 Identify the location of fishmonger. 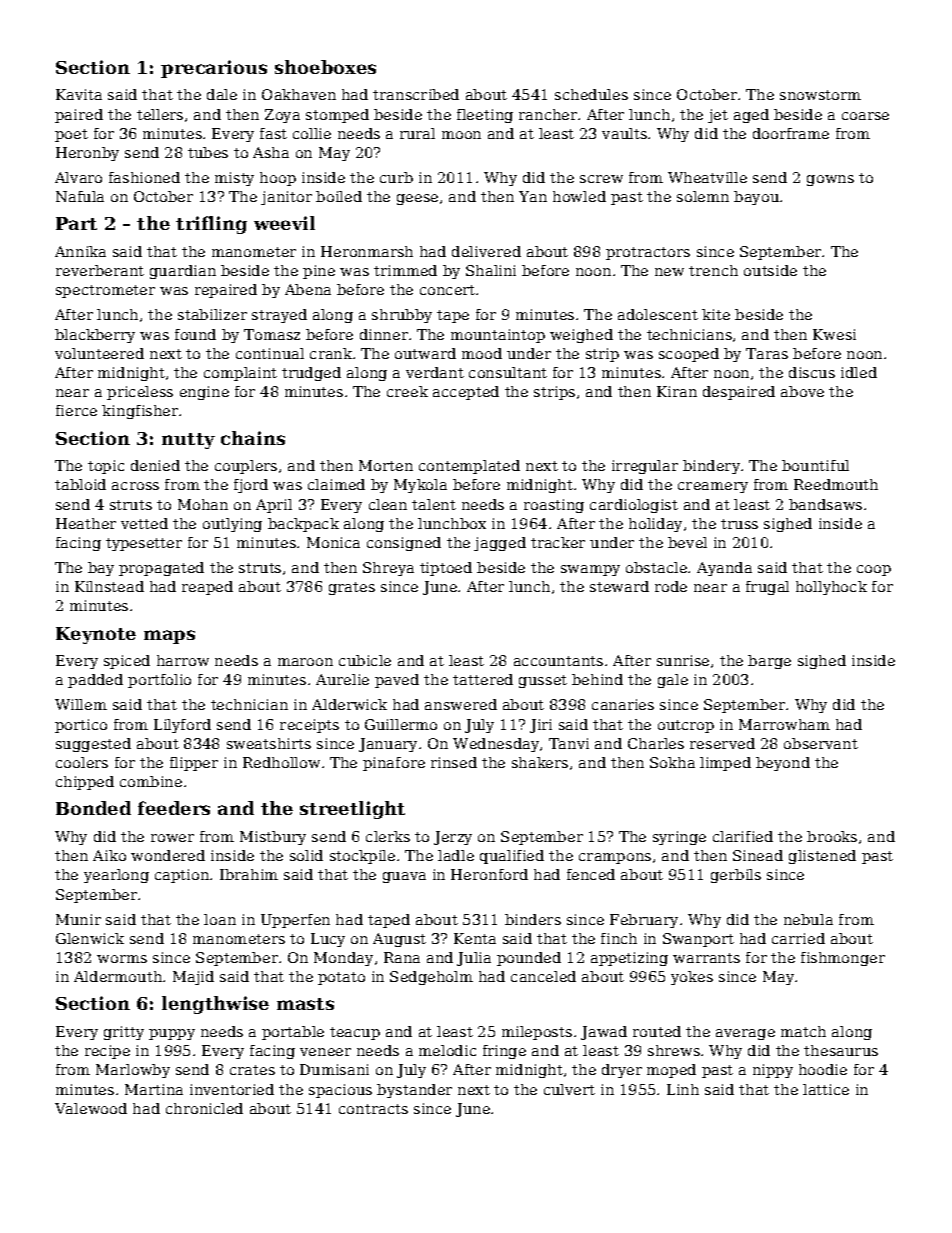
(843, 959).
